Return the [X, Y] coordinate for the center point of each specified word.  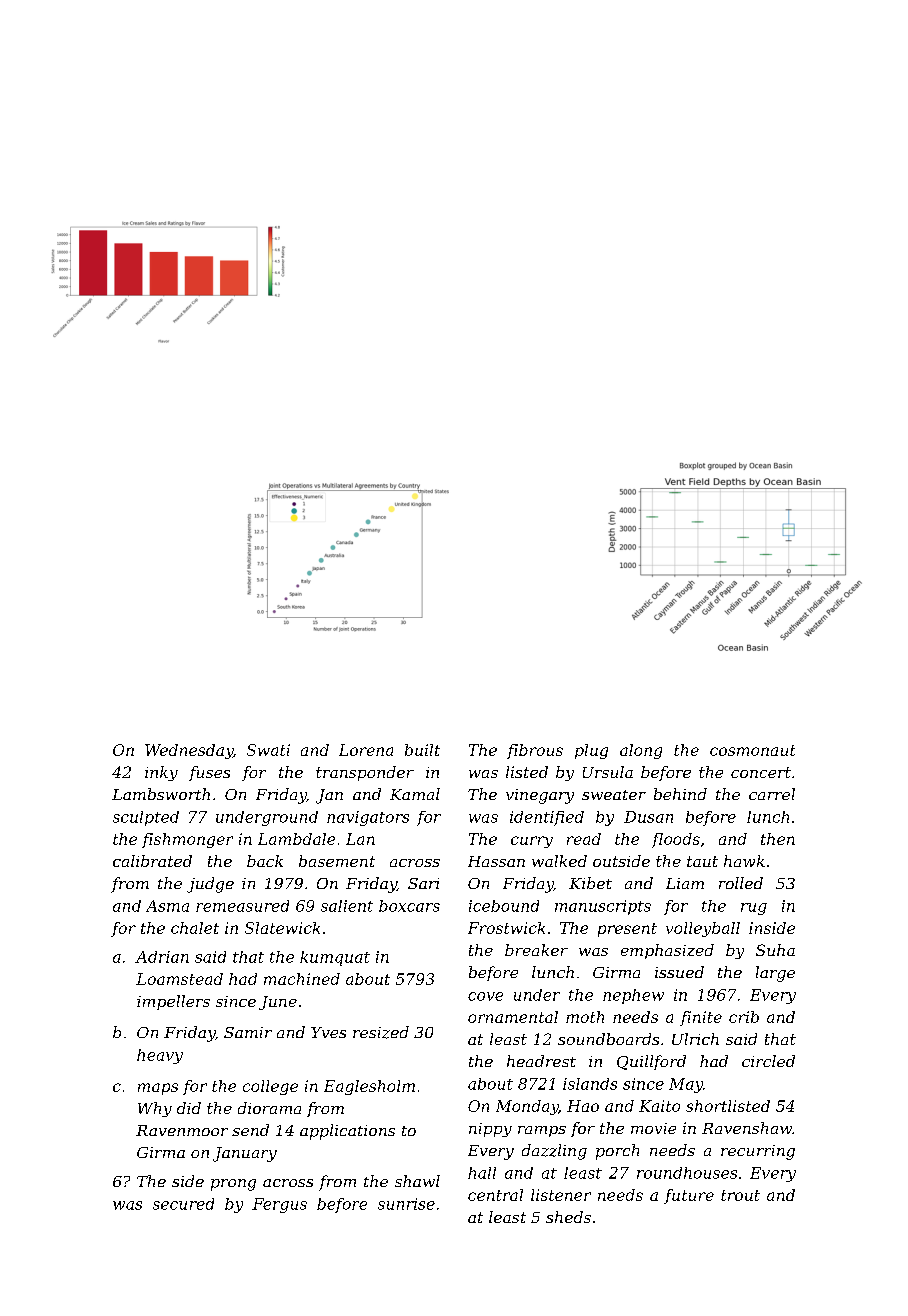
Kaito [659, 1106]
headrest [541, 1061]
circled [768, 1061]
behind [680, 794]
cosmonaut [752, 750]
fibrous [535, 751]
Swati [268, 750]
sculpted [146, 818]
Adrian [162, 957]
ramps [542, 1131]
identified [547, 818]
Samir [248, 1032]
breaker [536, 950]
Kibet [590, 883]
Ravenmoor [182, 1130]
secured [183, 1204]
